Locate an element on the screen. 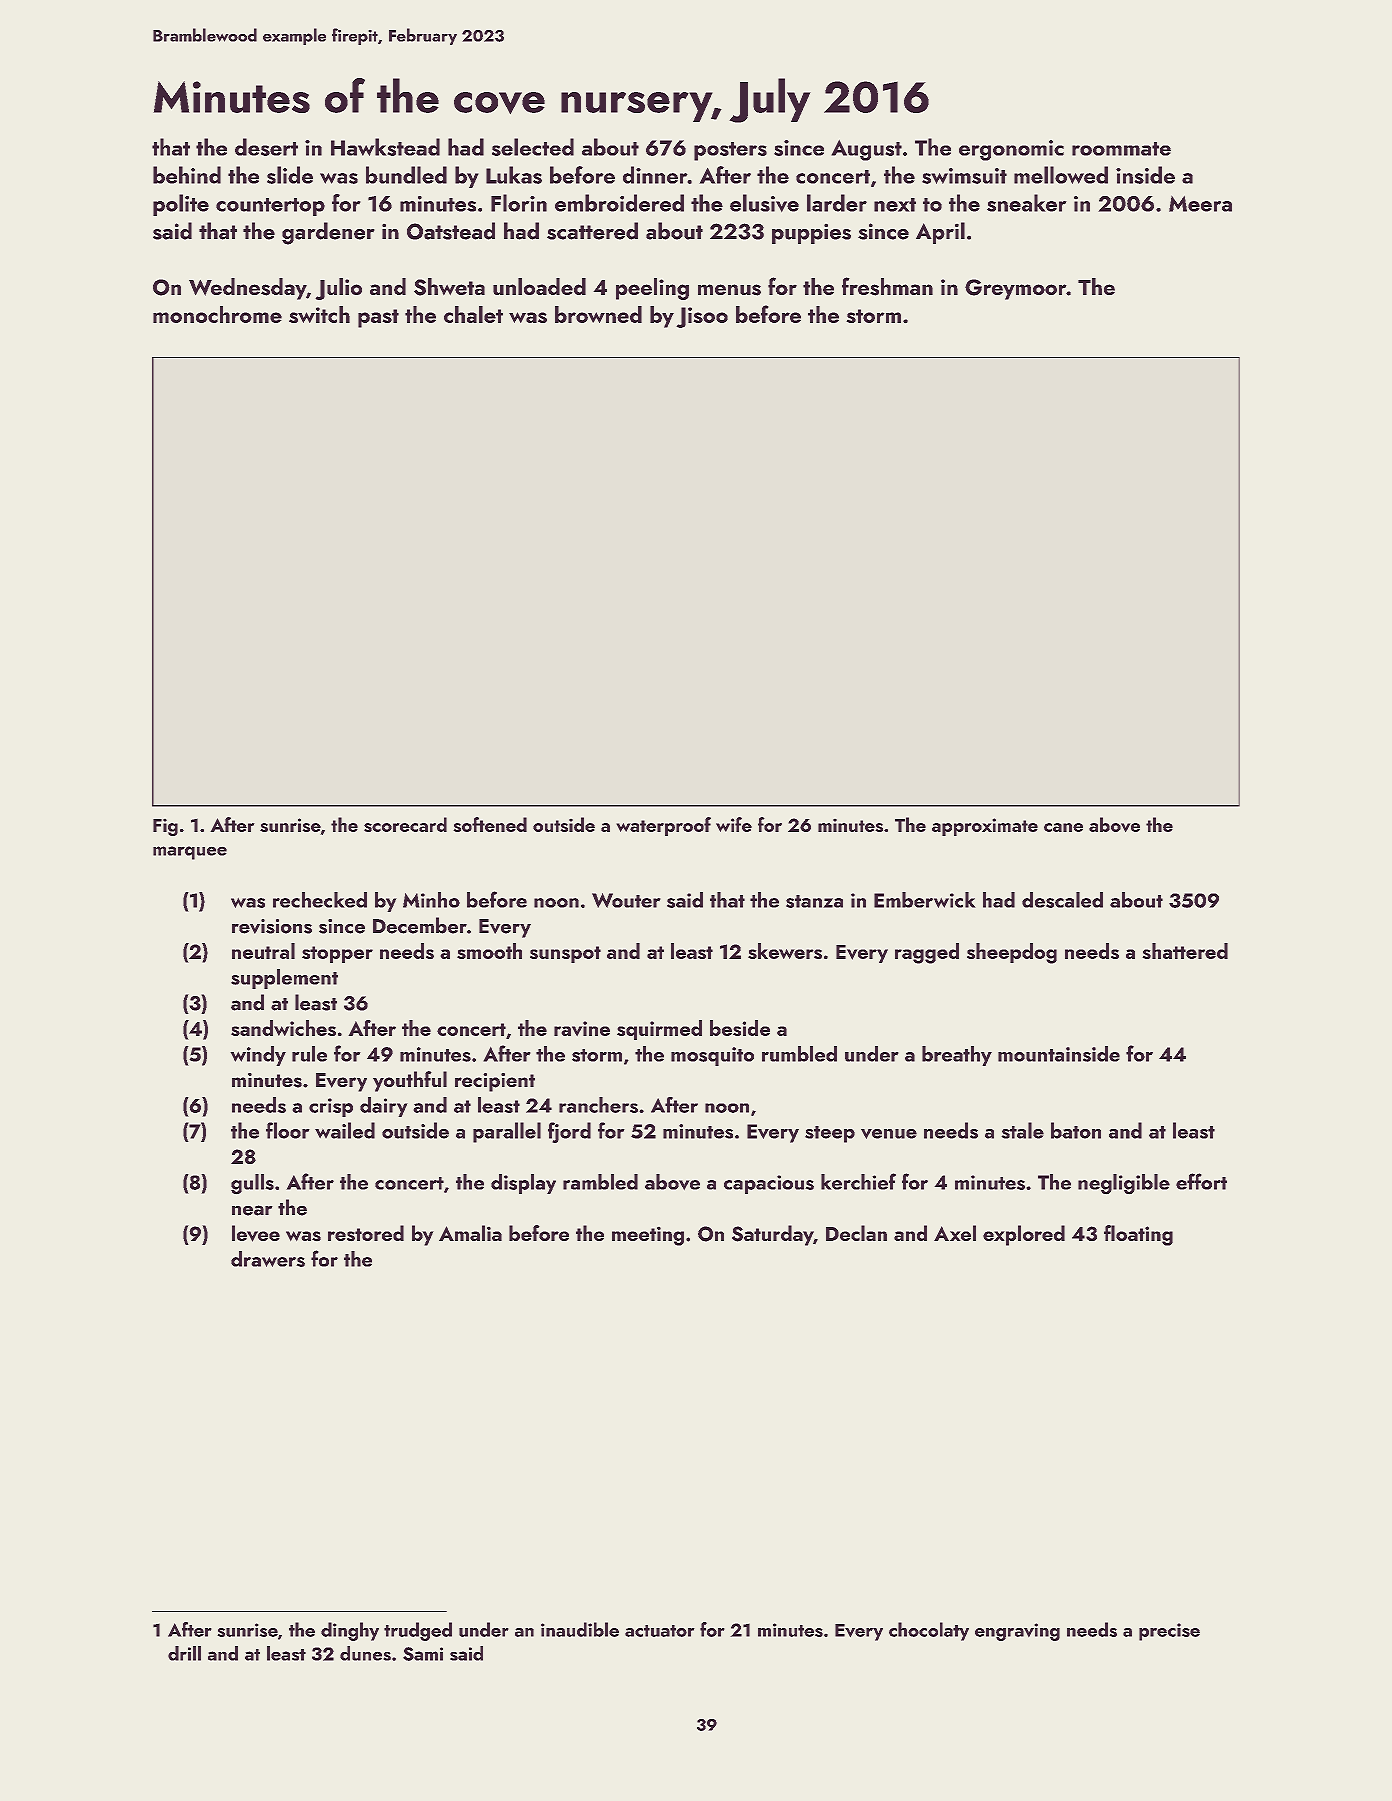 Image resolution: width=1392 pixels, height=1801 pixels. negligible is located at coordinates (1124, 1184).
